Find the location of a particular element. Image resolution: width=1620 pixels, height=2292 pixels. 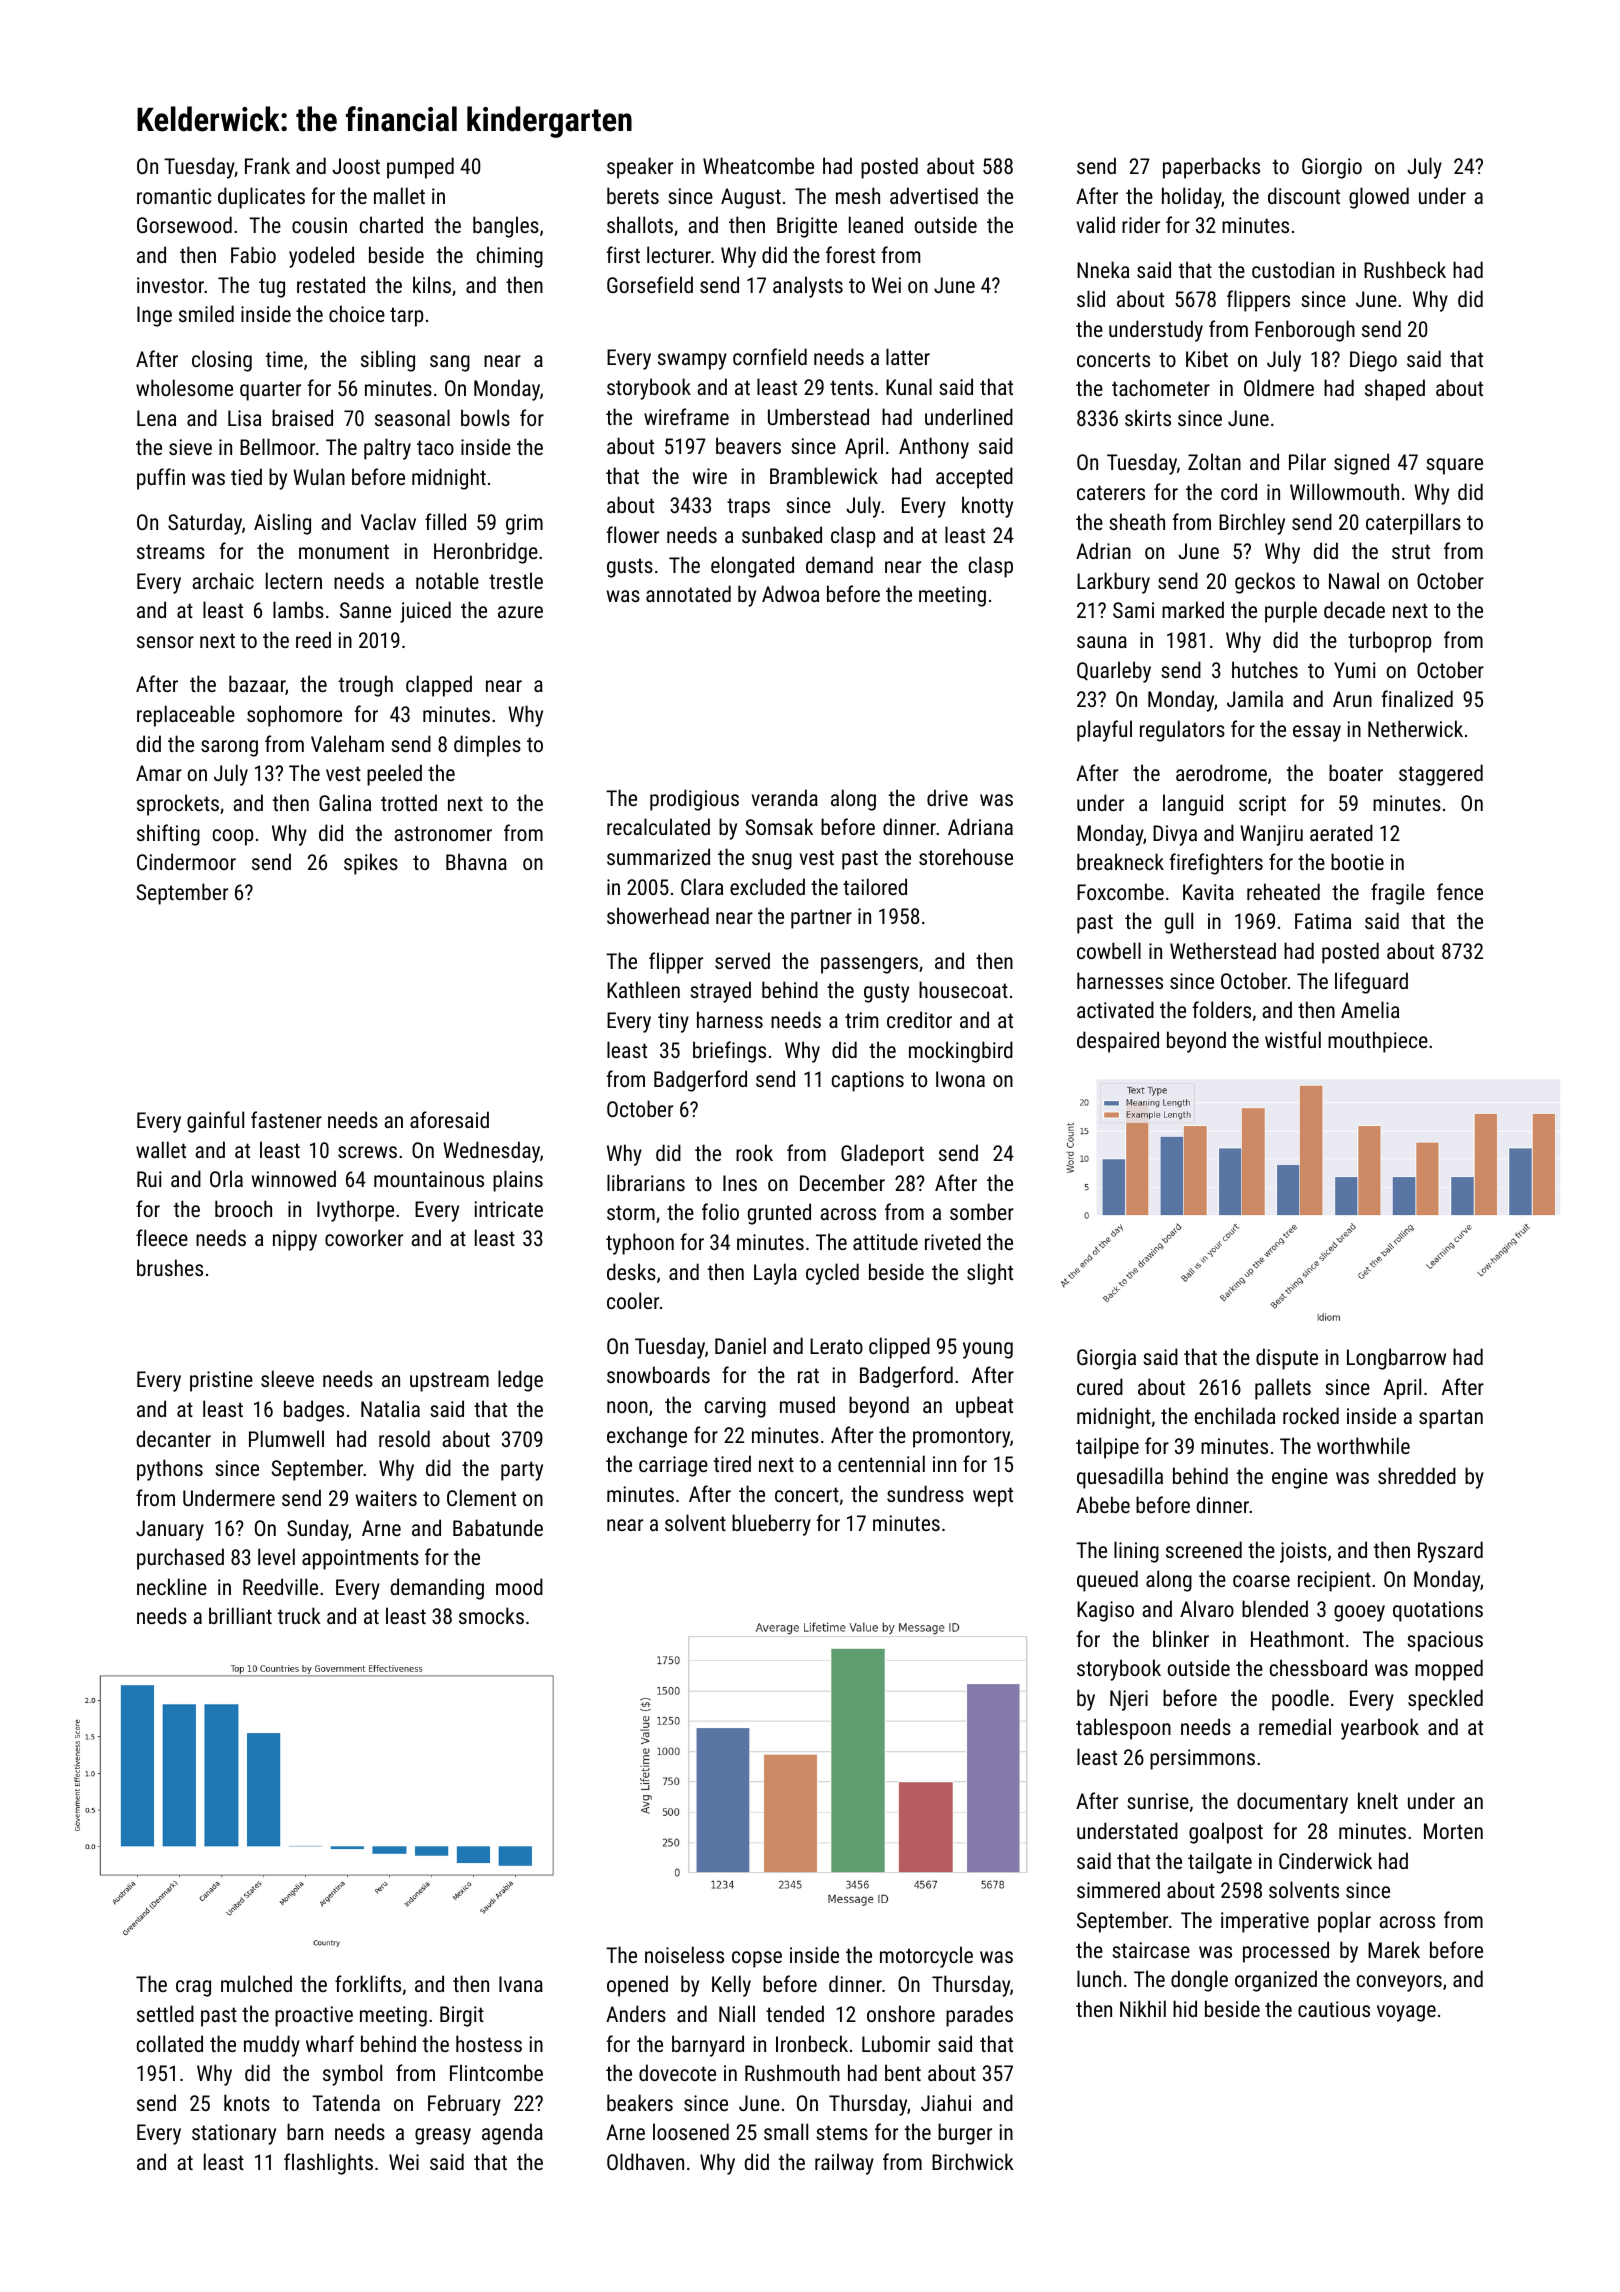

signed is located at coordinates (1361, 464).
